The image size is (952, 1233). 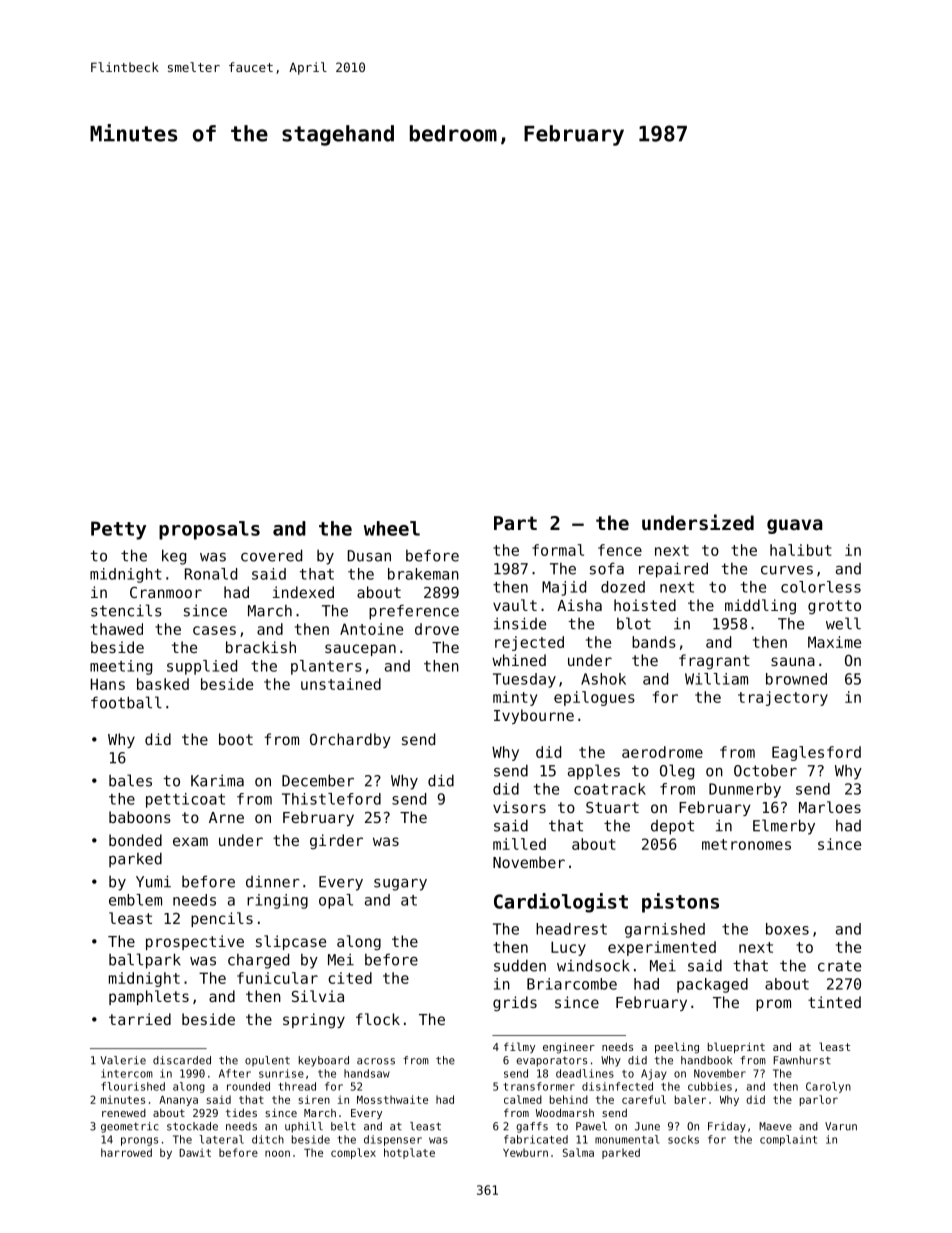 I want to click on indexed, so click(x=303, y=592).
